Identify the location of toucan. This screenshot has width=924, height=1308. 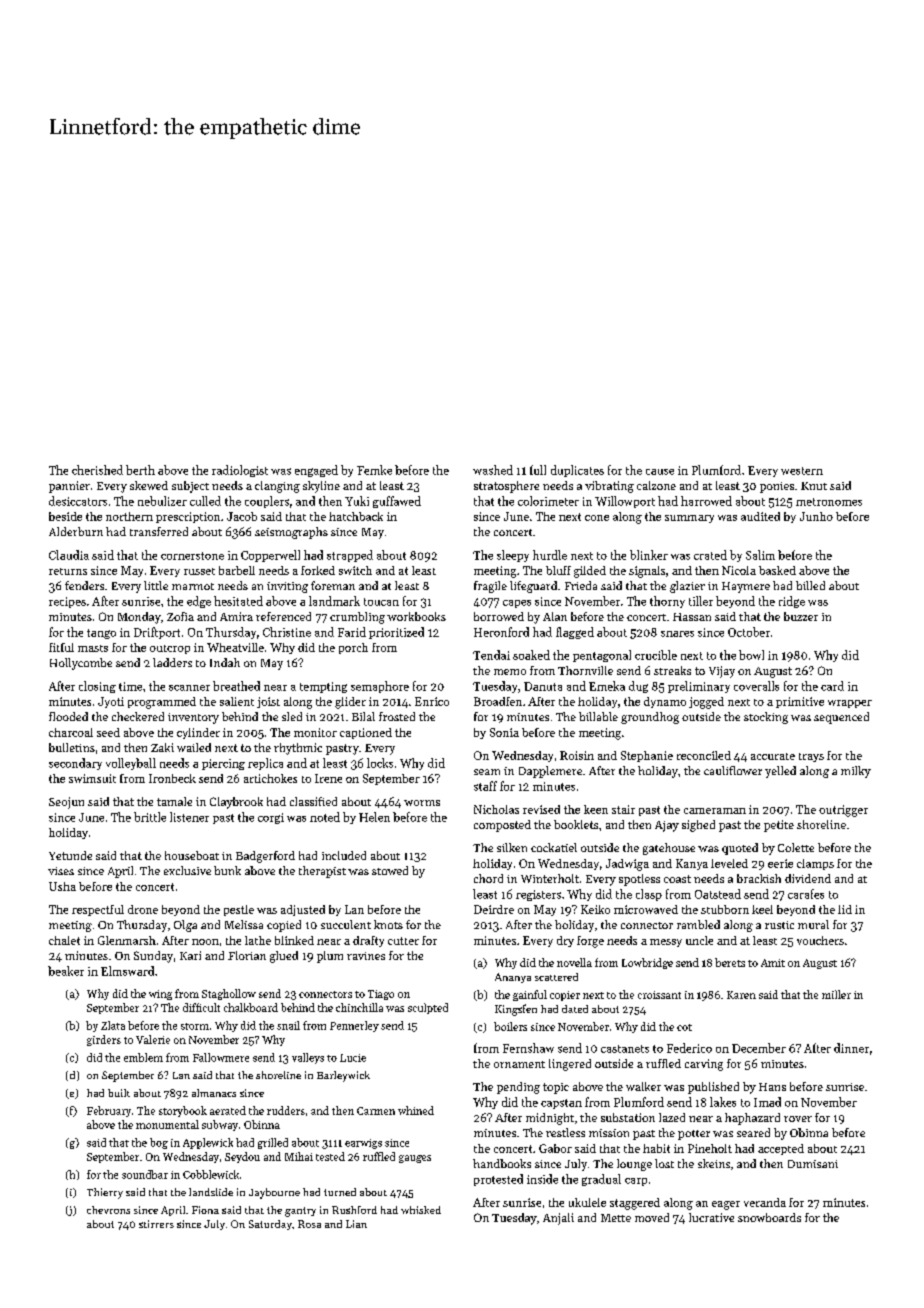
(381, 602).
